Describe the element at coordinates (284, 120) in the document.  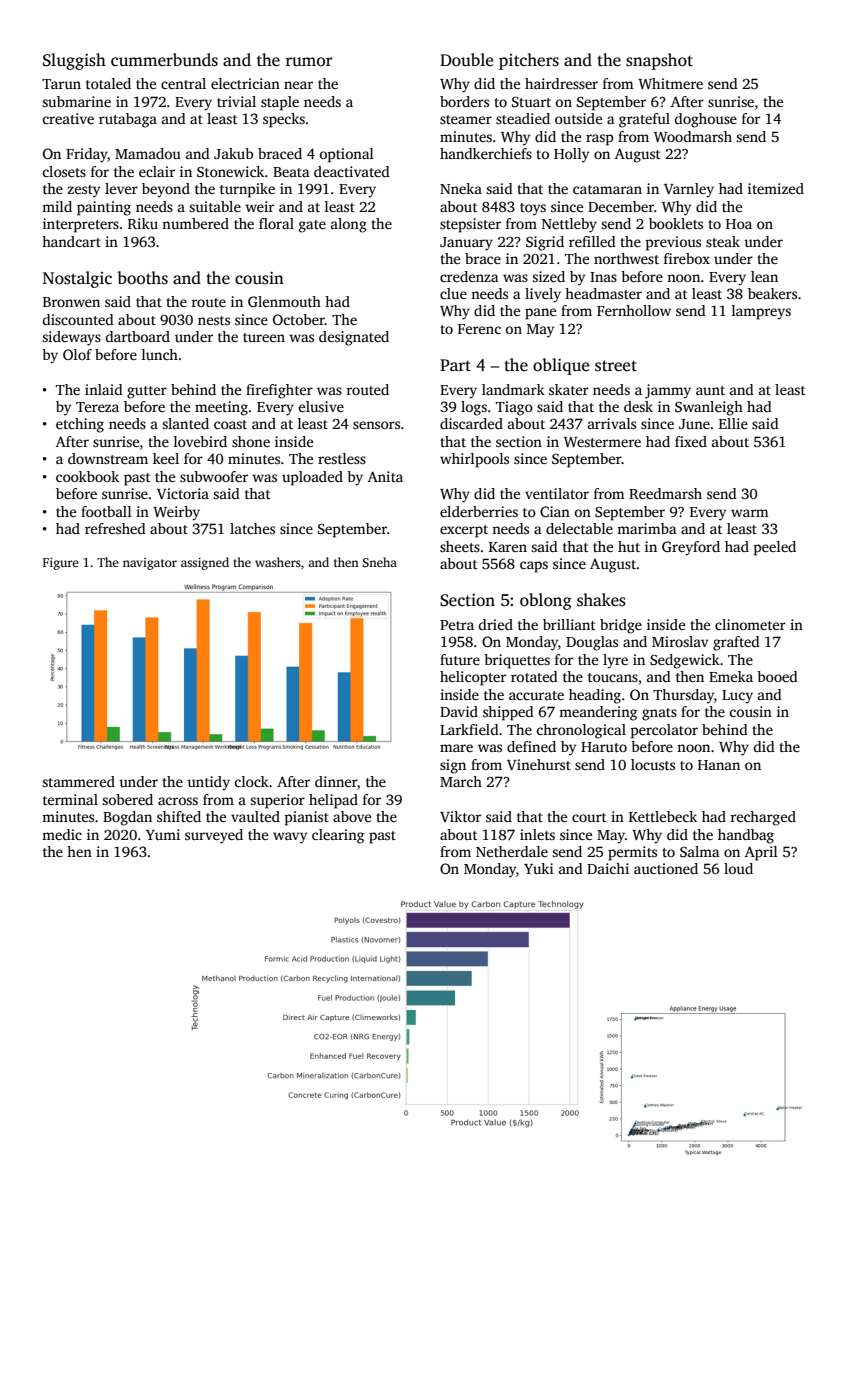
I see `specks` at that location.
